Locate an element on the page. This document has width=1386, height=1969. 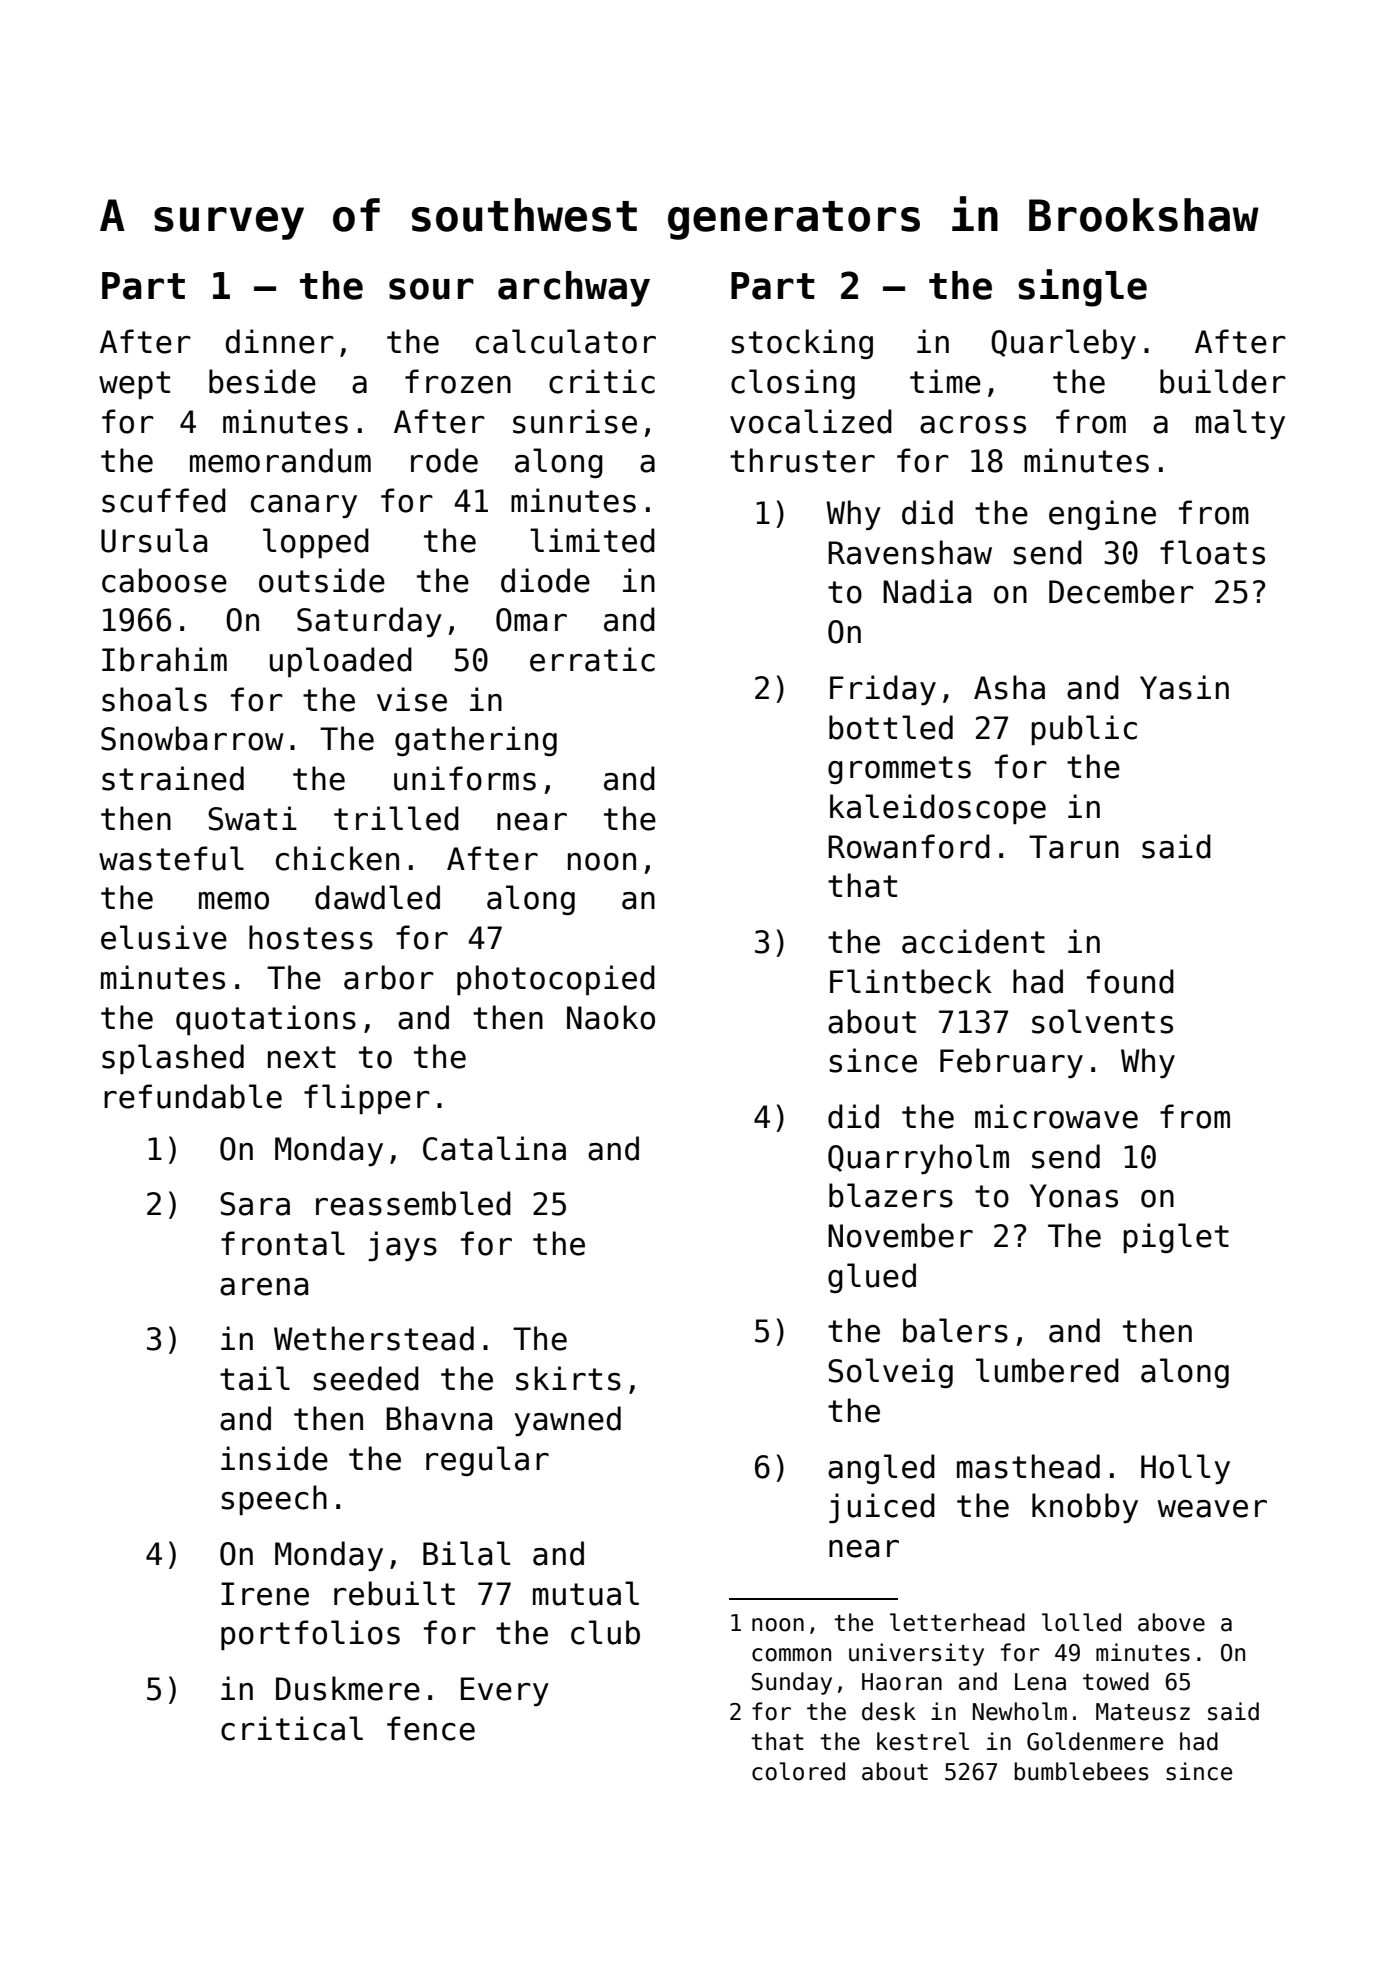
reassembled is located at coordinates (413, 1203).
